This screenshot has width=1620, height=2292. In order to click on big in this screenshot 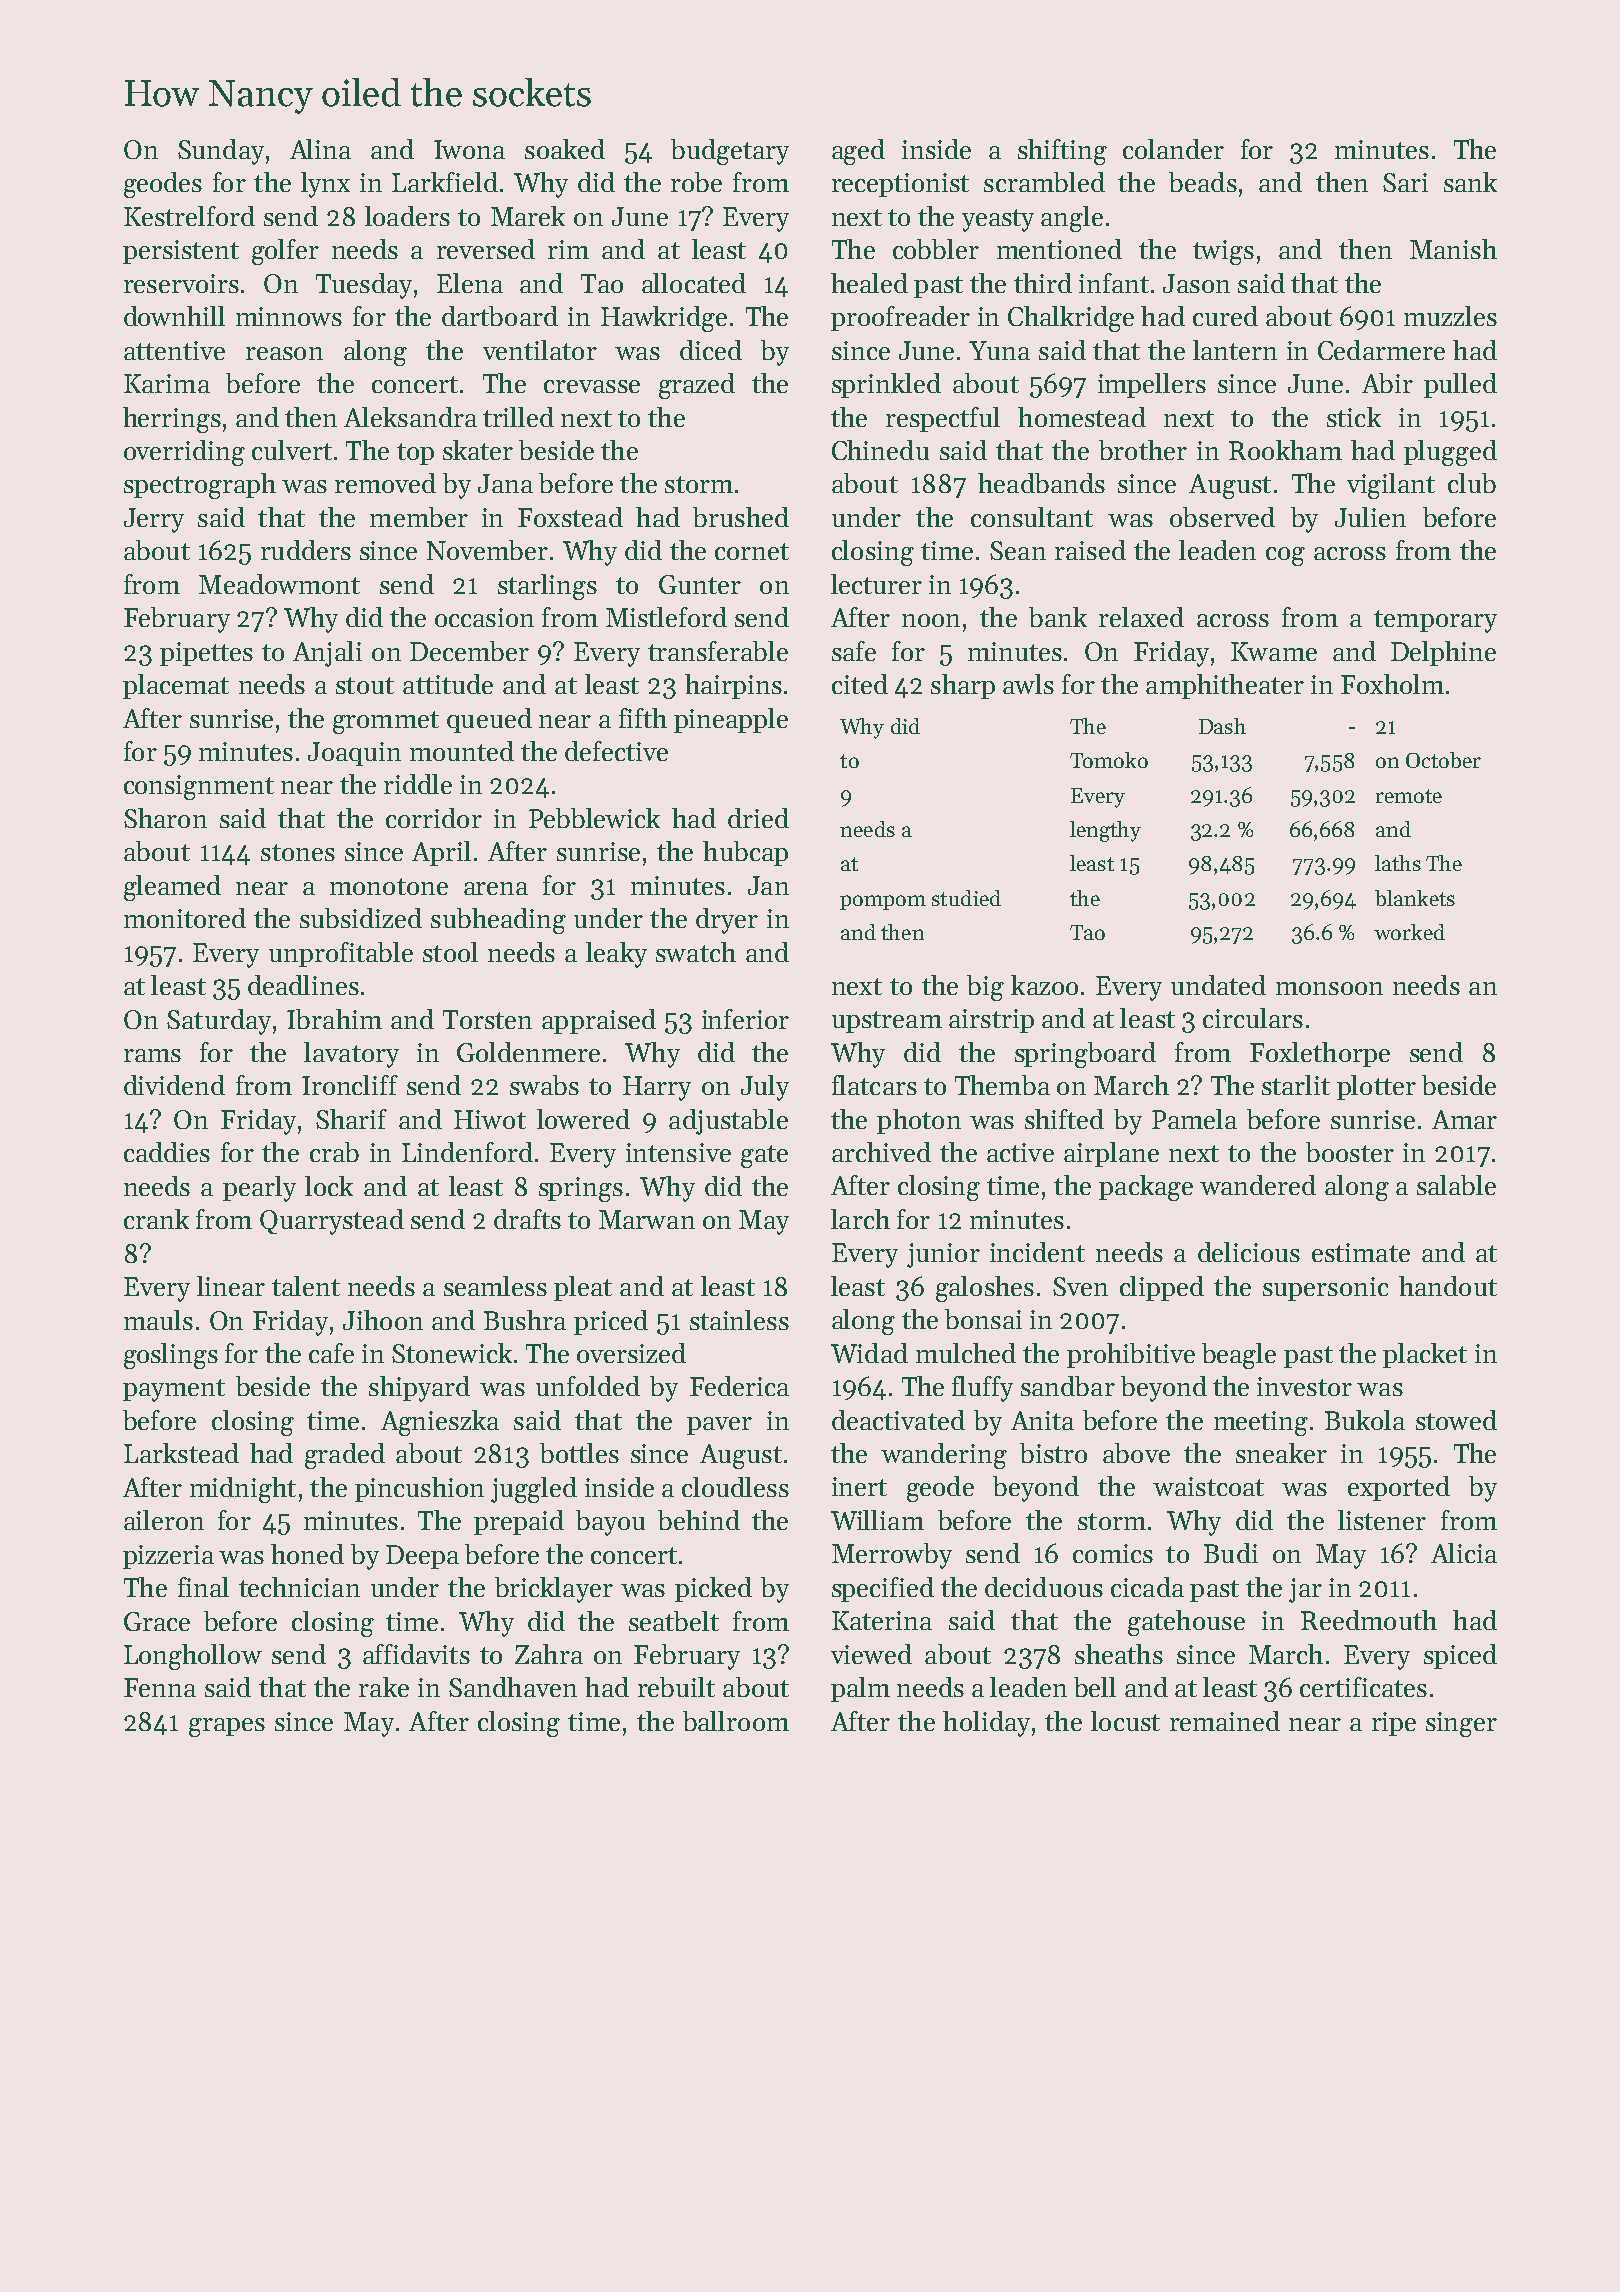, I will do `click(985, 988)`.
